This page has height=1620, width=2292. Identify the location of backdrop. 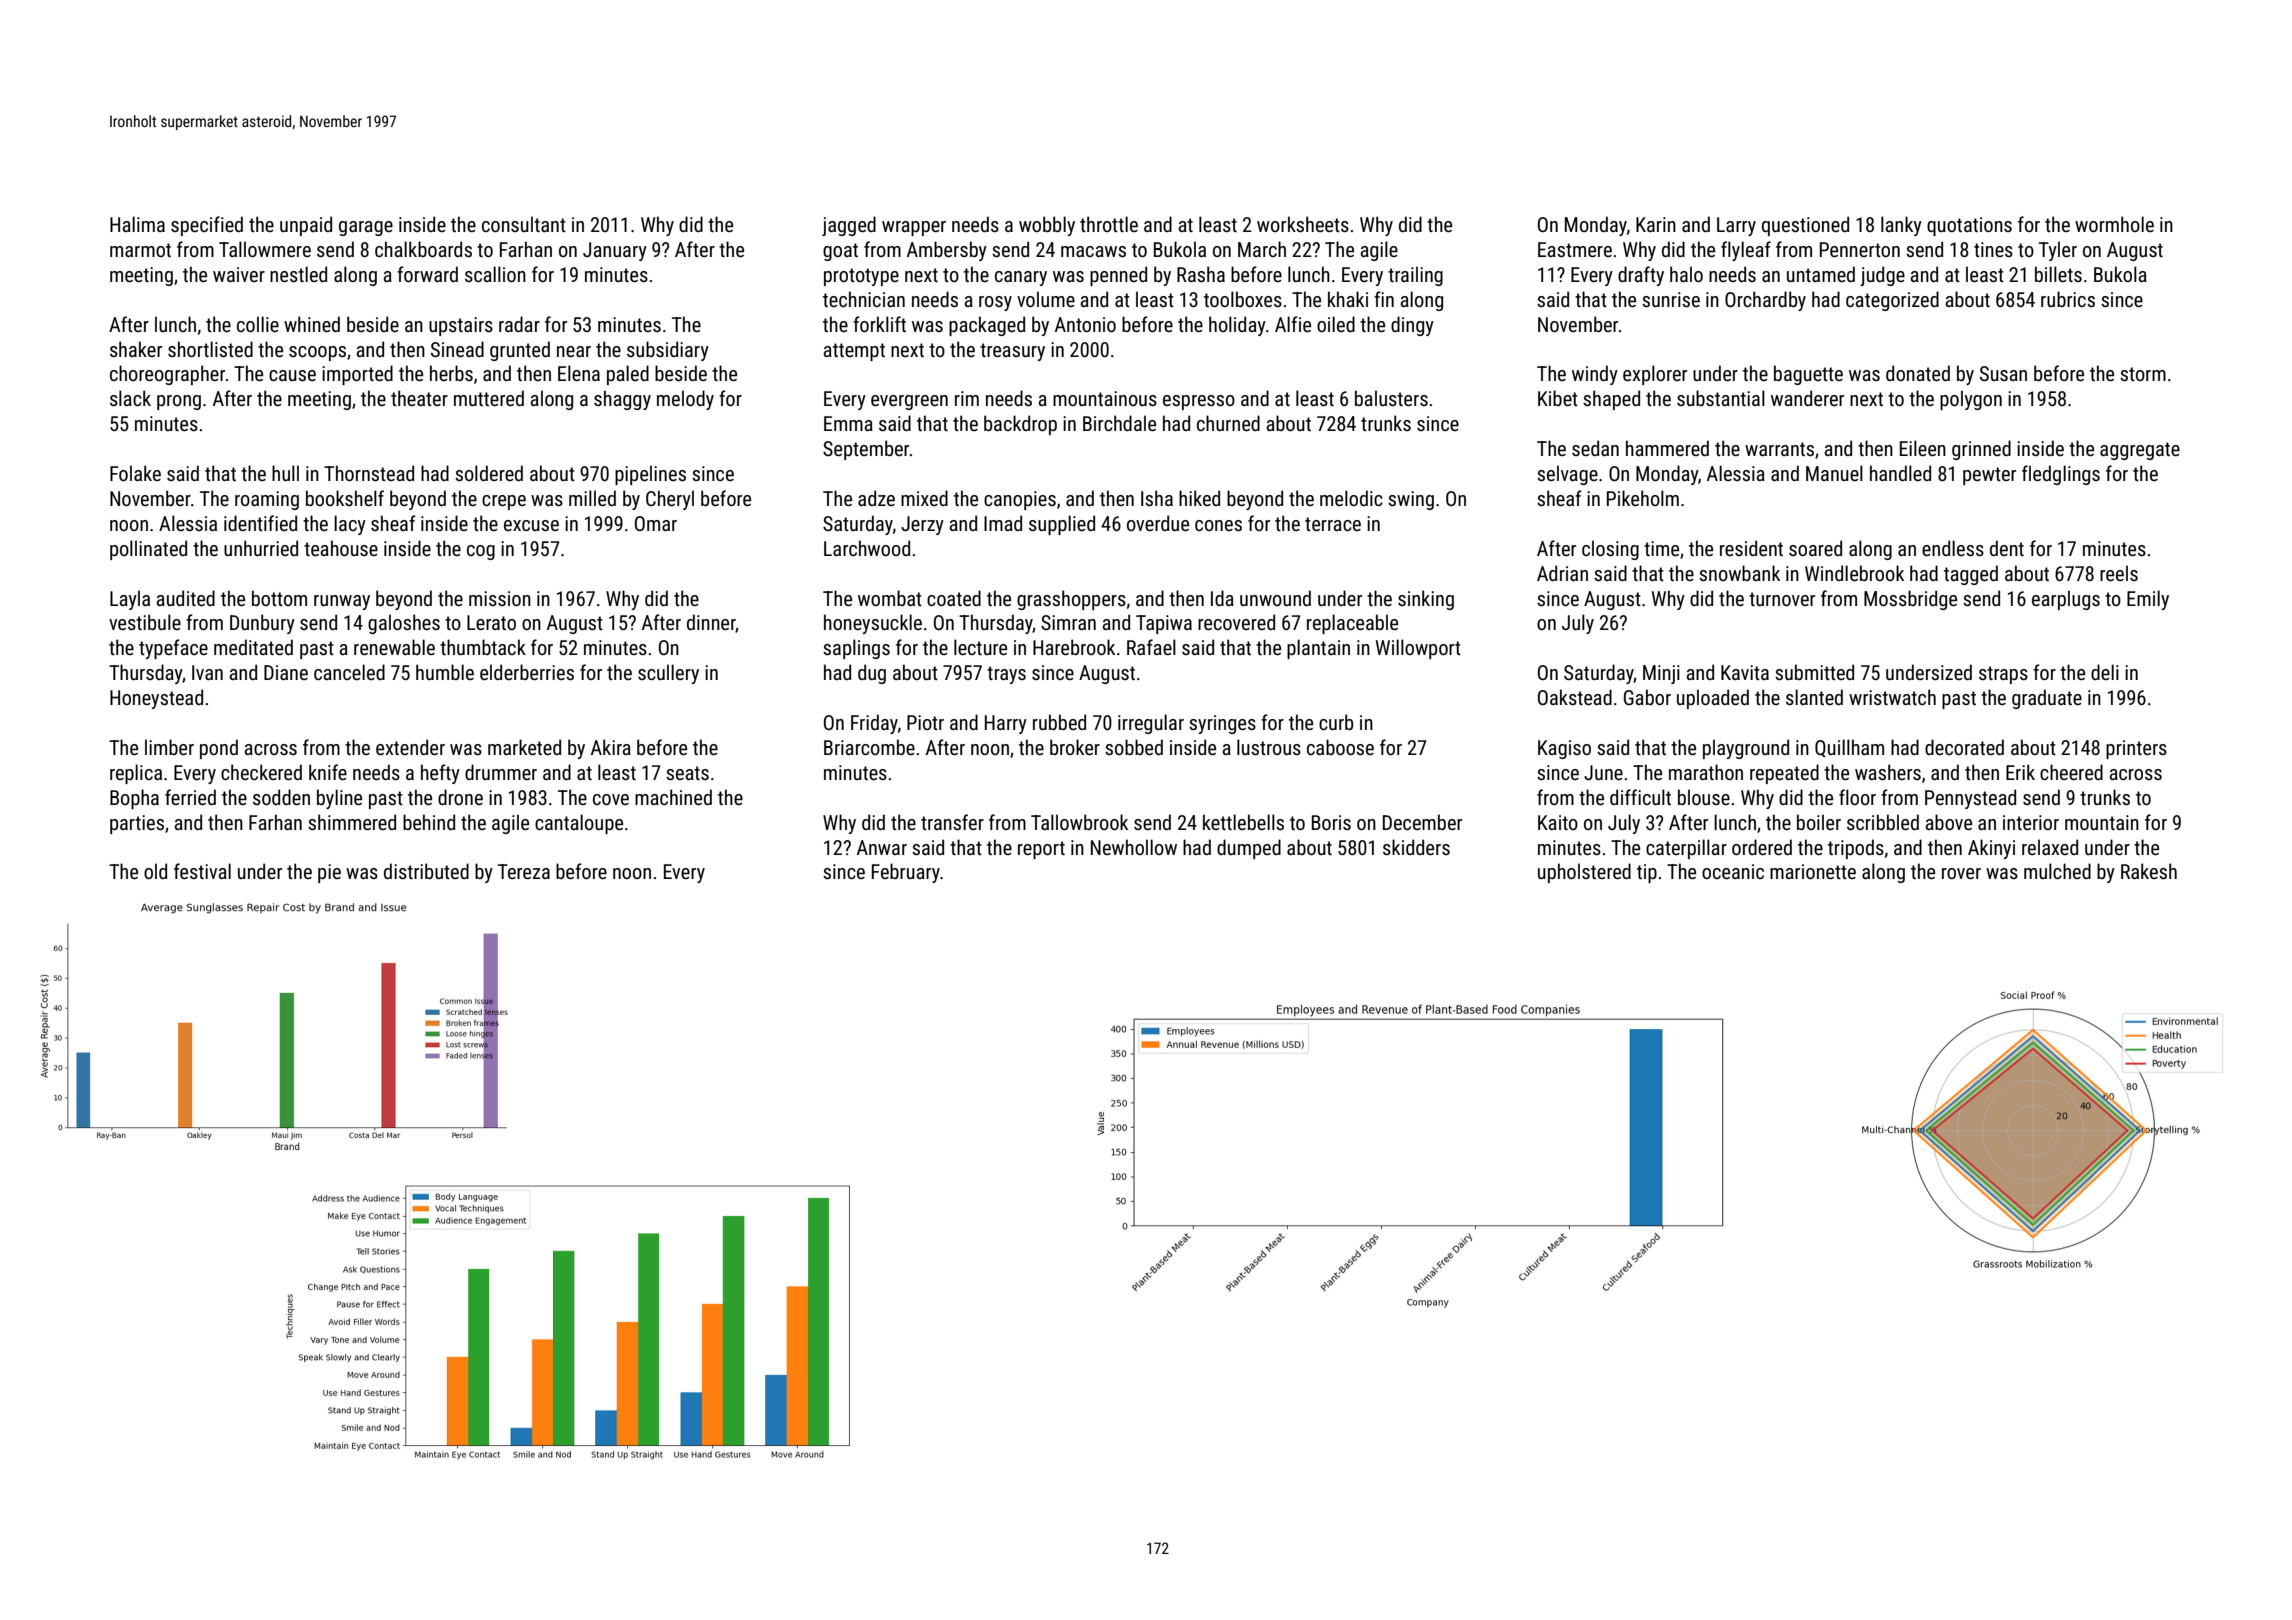
(1020, 425).
